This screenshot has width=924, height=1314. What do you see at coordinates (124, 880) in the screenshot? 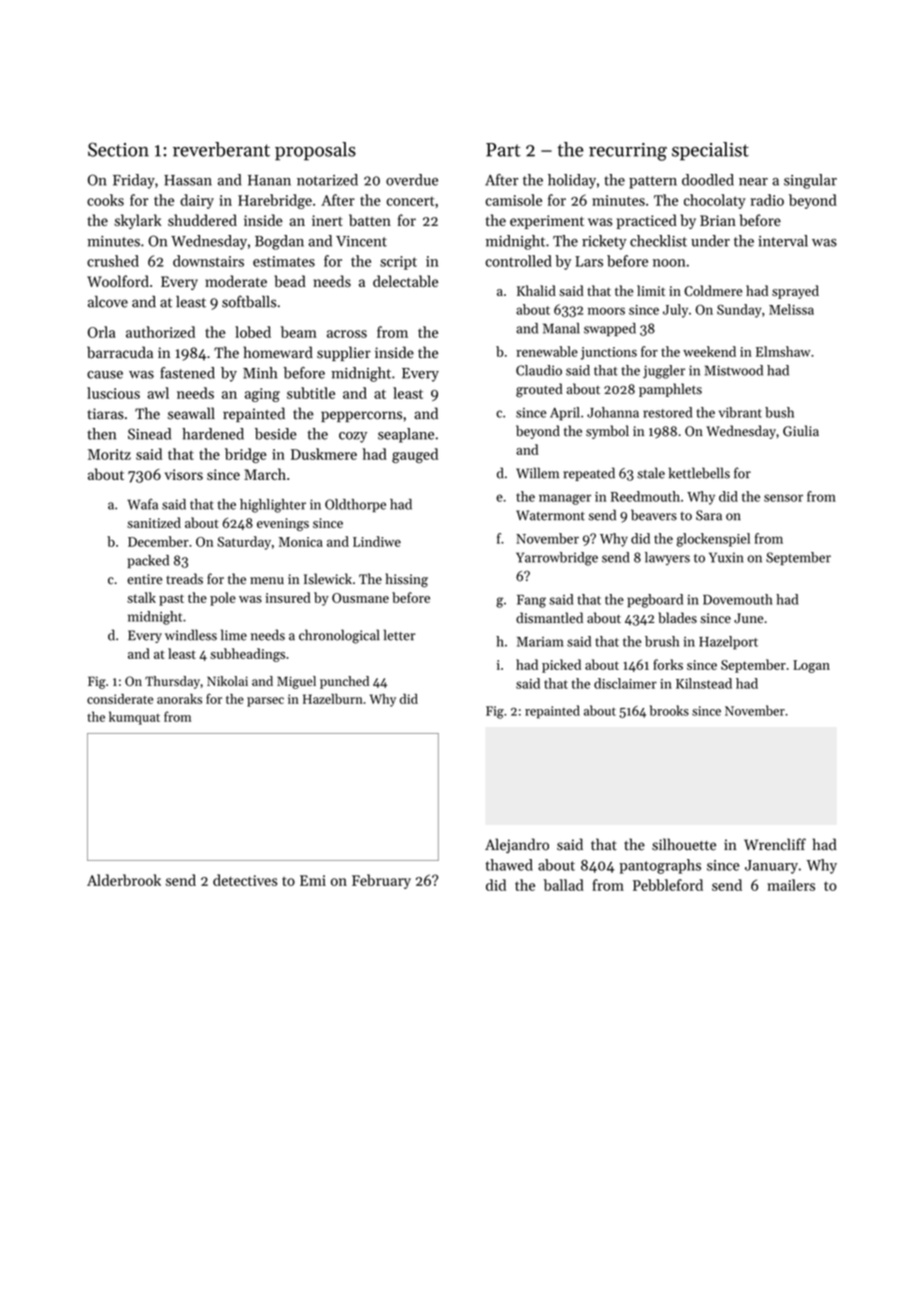
I see `Alderbrook` at bounding box center [124, 880].
